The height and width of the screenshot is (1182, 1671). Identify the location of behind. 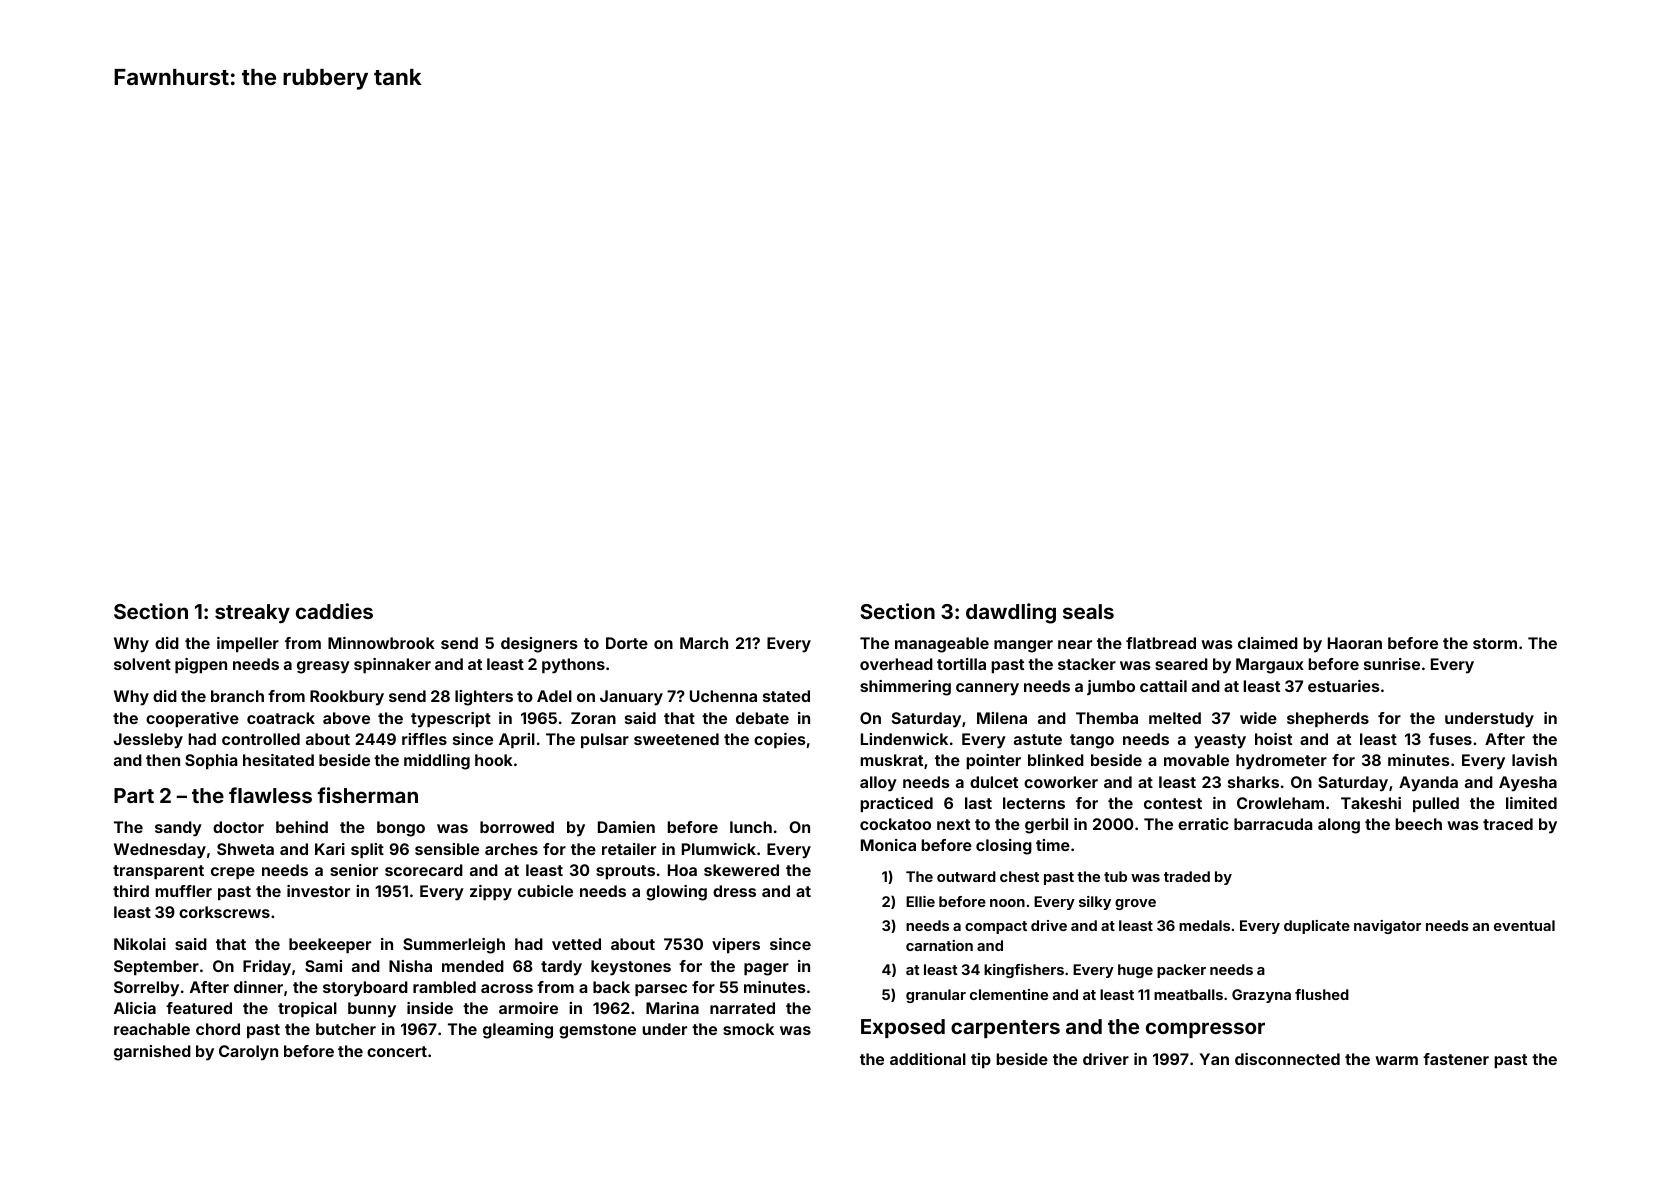
(302, 827).
